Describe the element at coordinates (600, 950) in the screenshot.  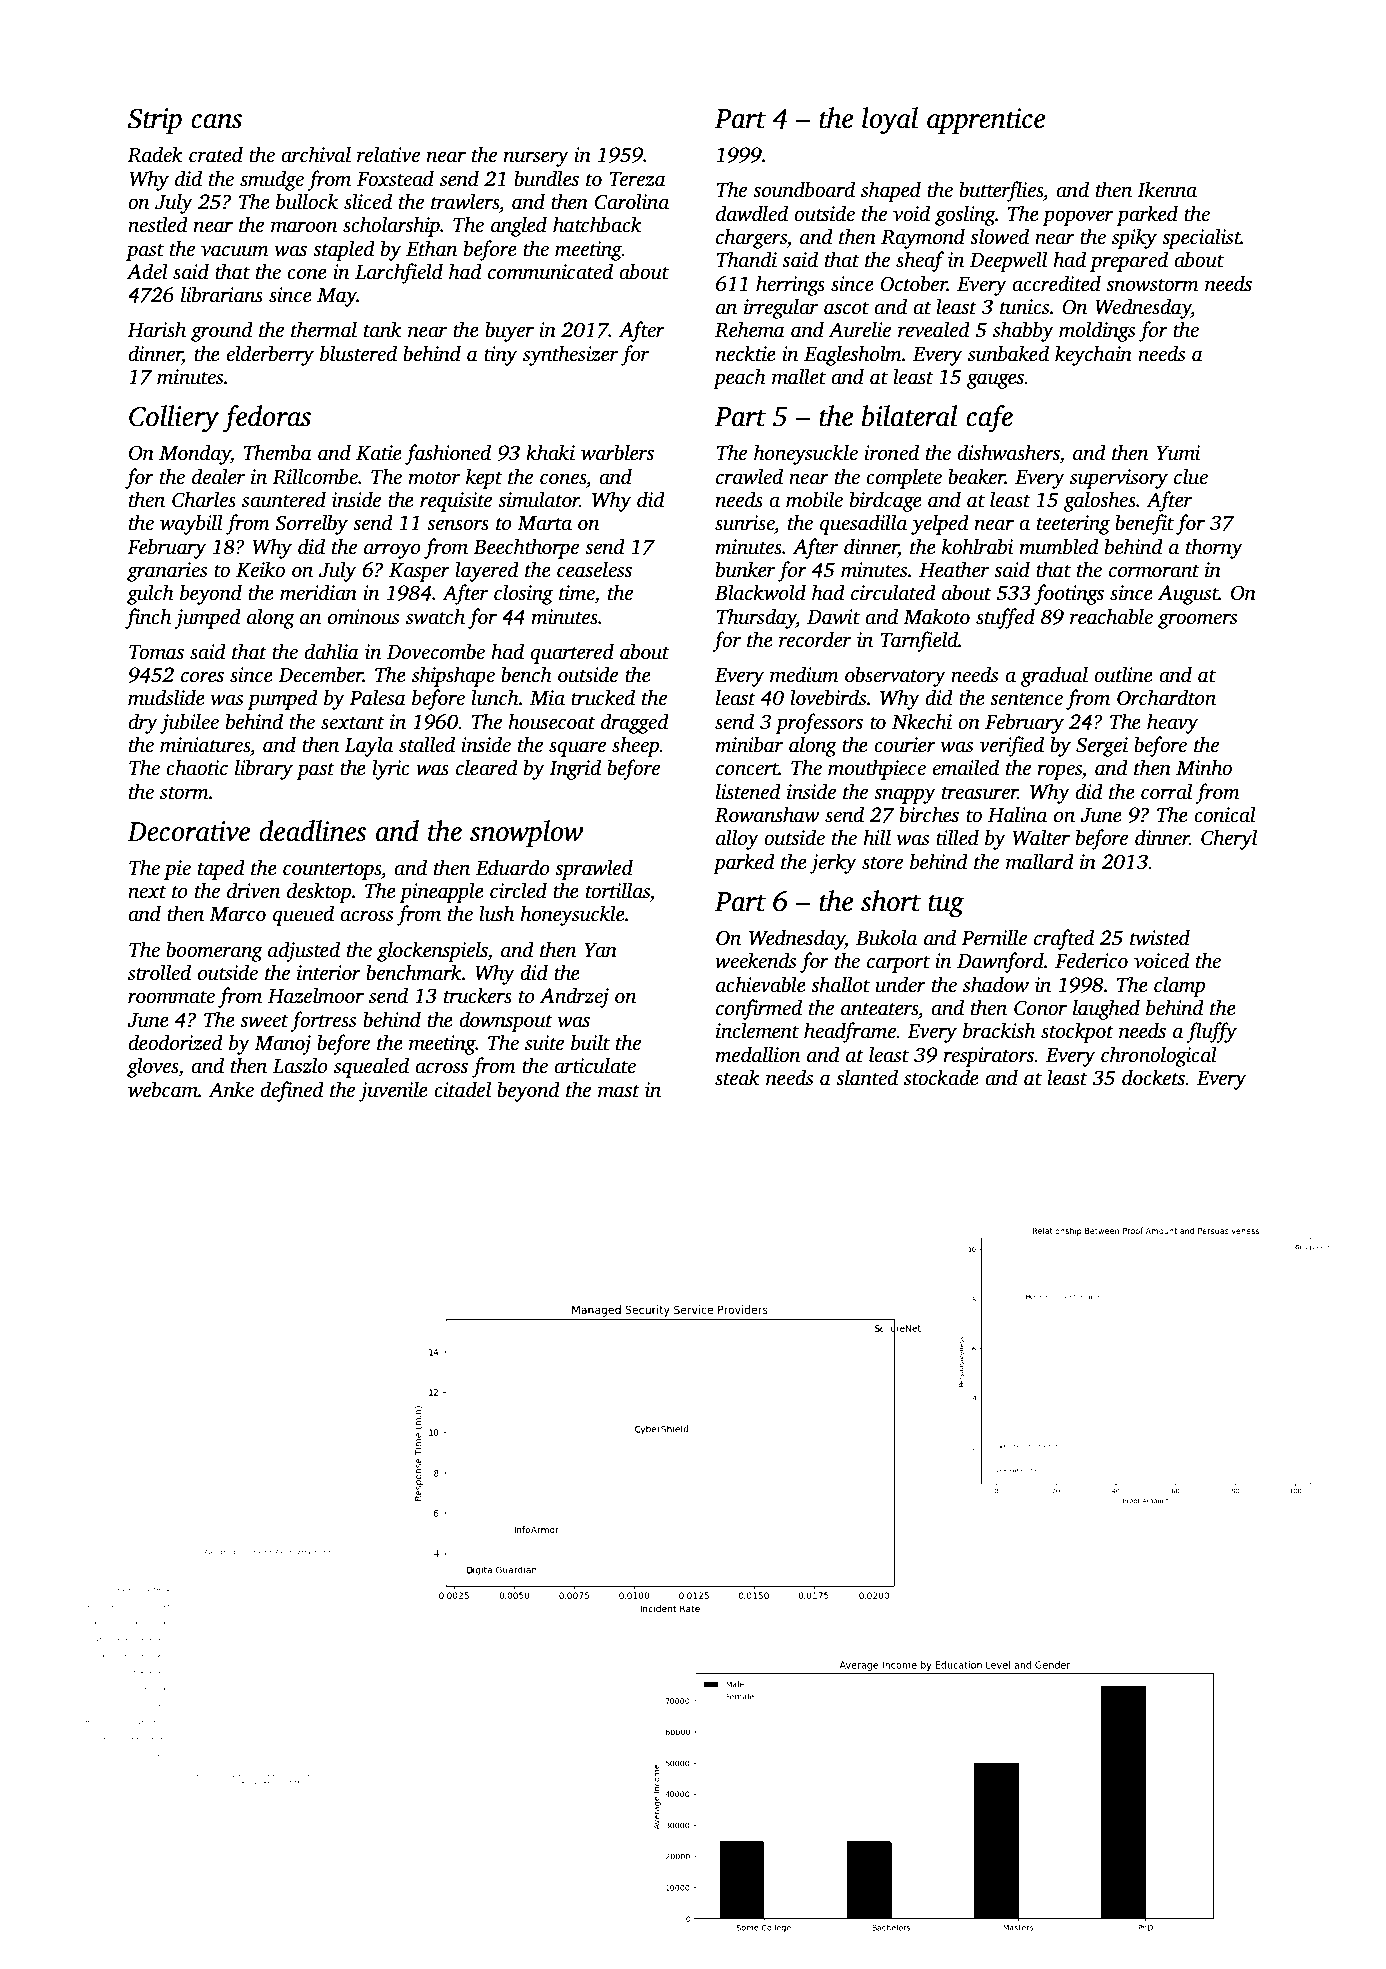
I see `Yan` at that location.
